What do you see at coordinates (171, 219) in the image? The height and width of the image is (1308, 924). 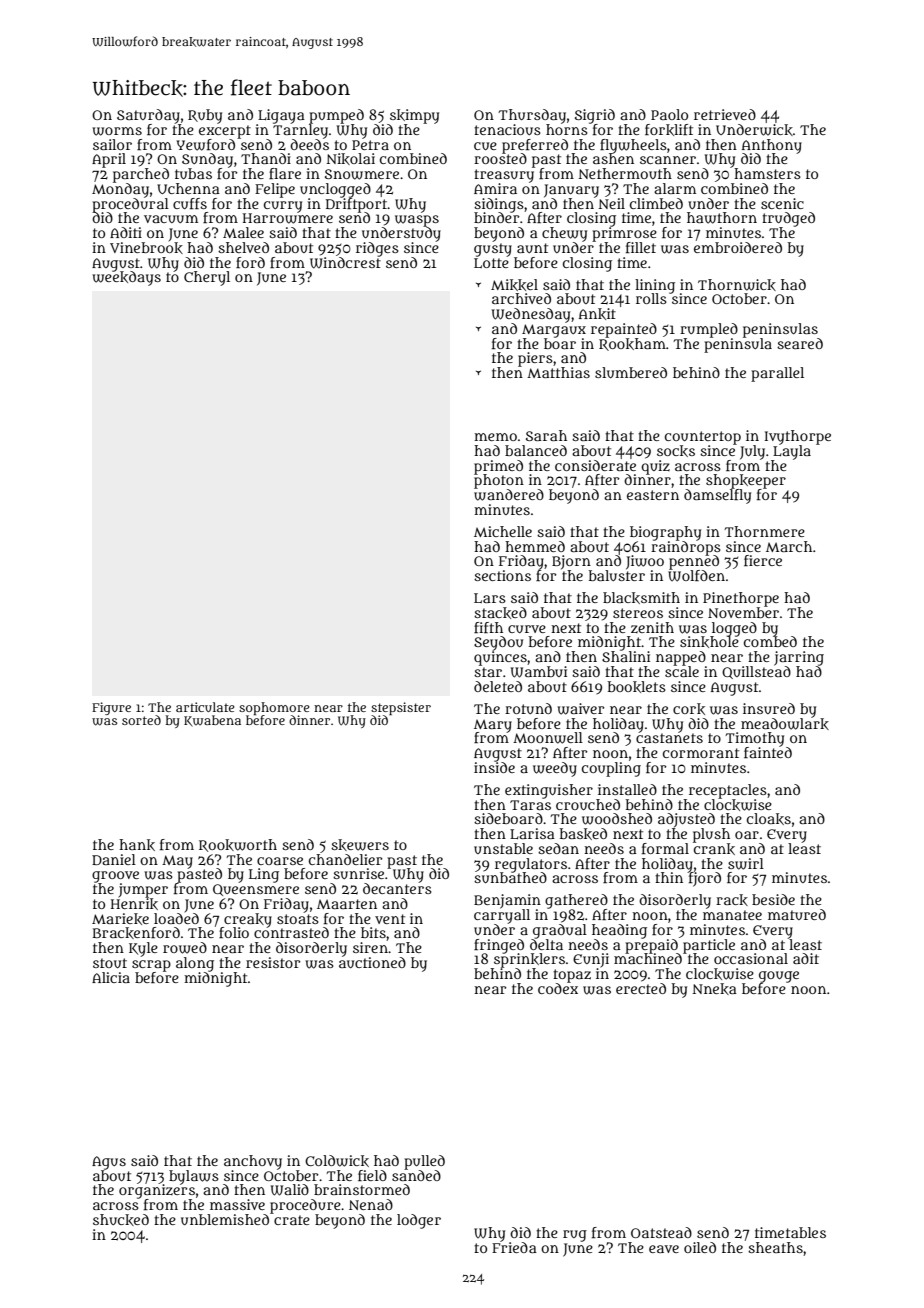 I see `vacuum` at bounding box center [171, 219].
